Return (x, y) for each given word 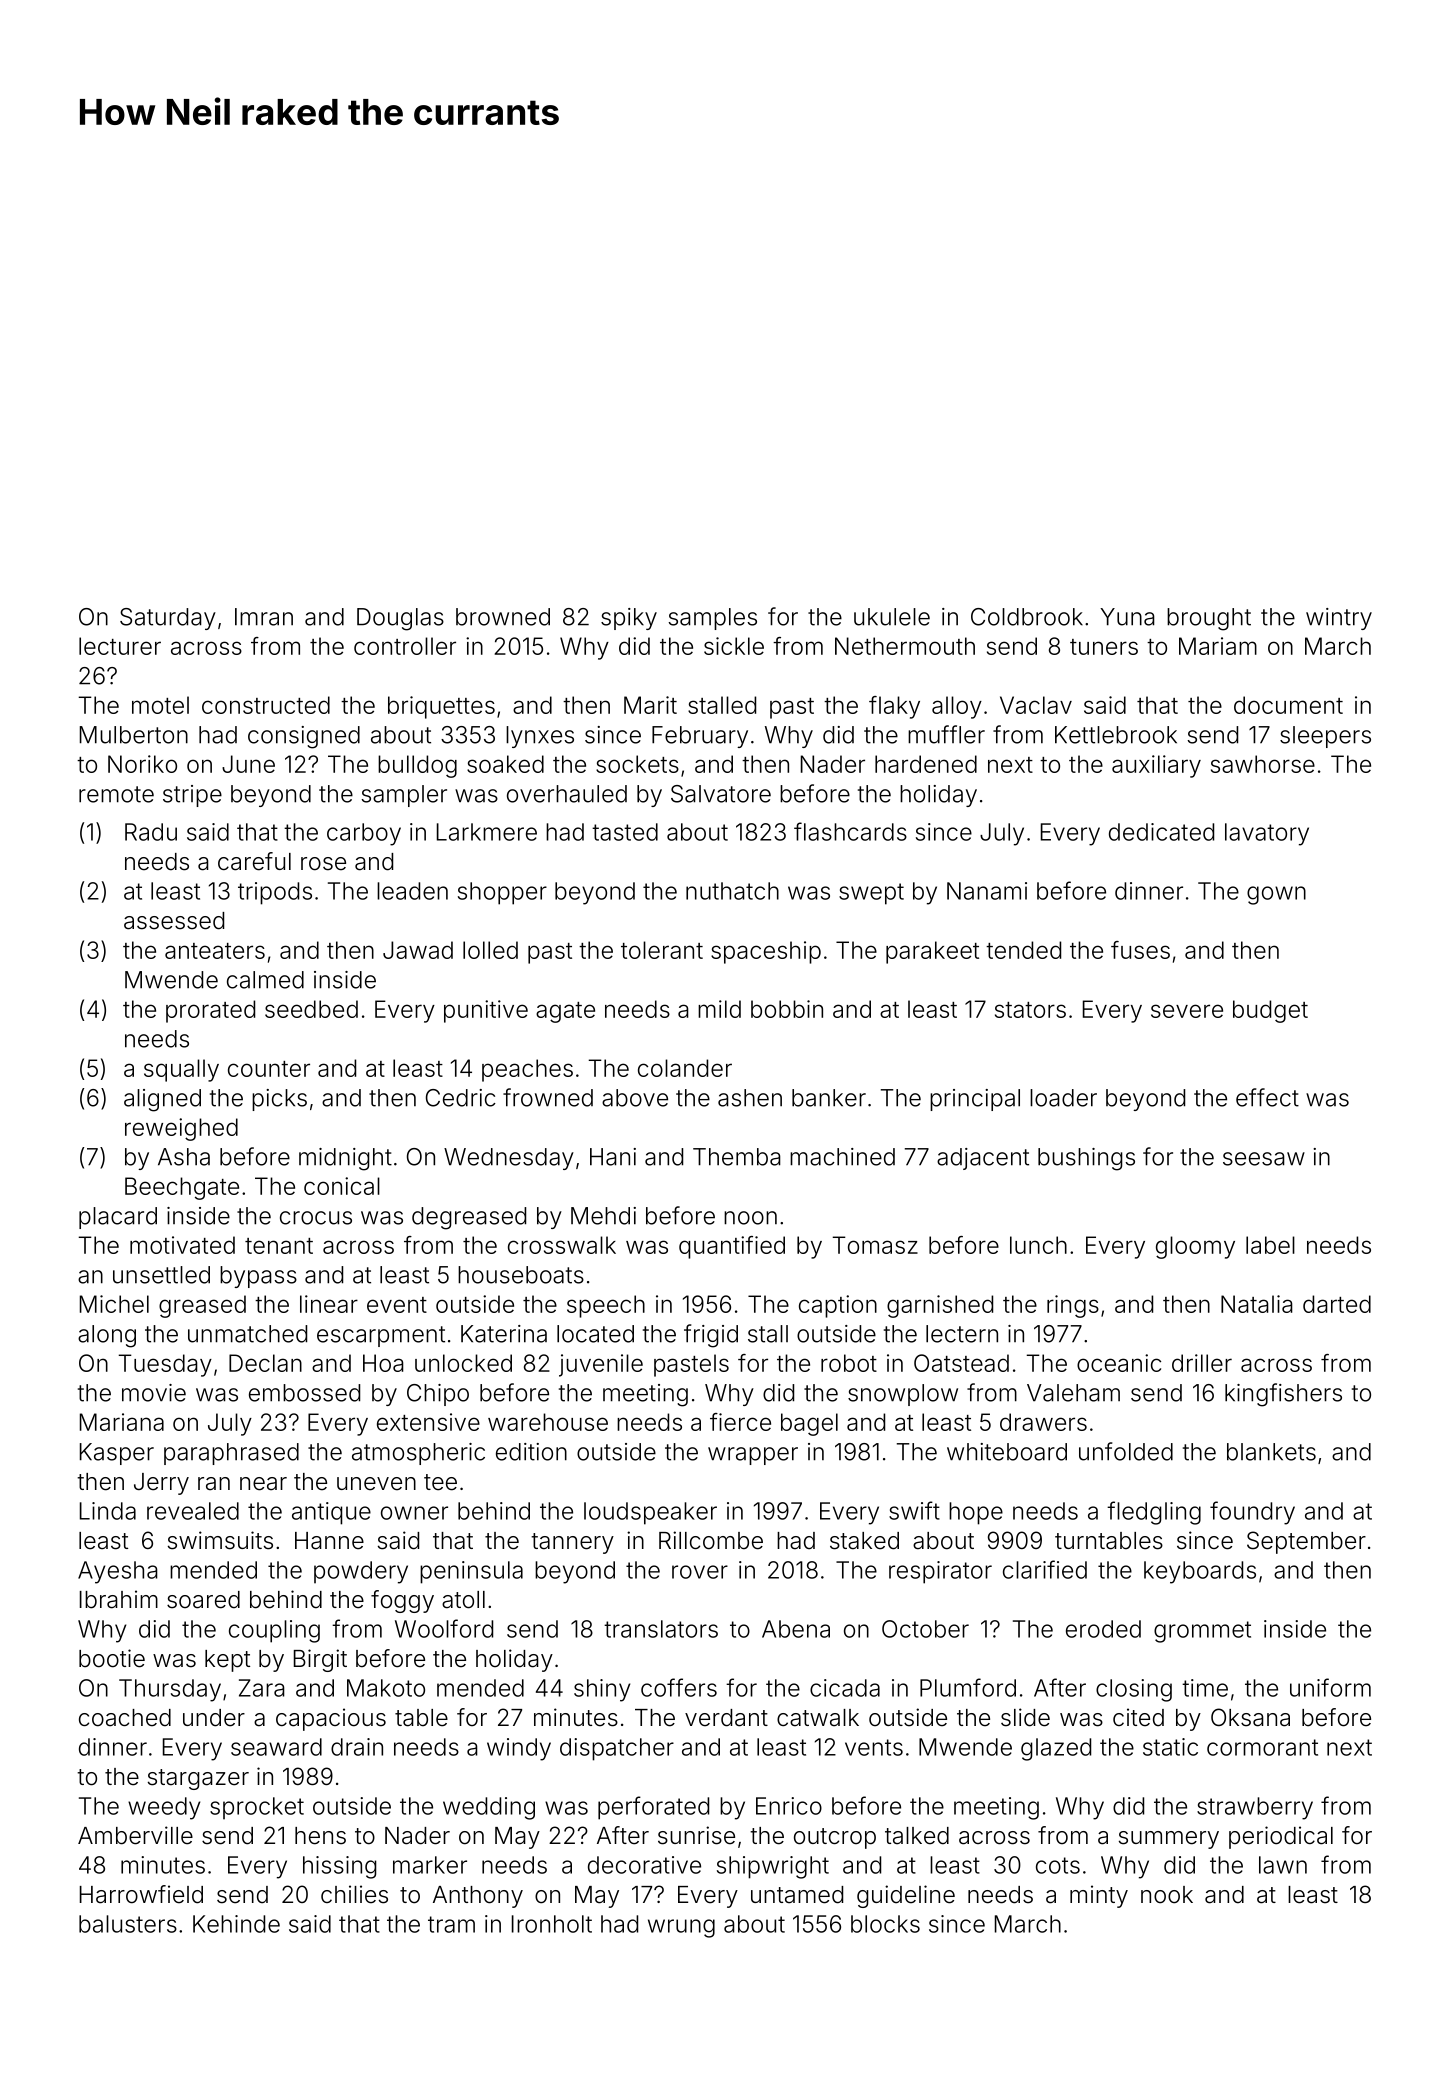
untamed (797, 1895)
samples (712, 619)
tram (451, 1924)
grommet (1202, 1632)
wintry (1339, 619)
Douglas (400, 619)
